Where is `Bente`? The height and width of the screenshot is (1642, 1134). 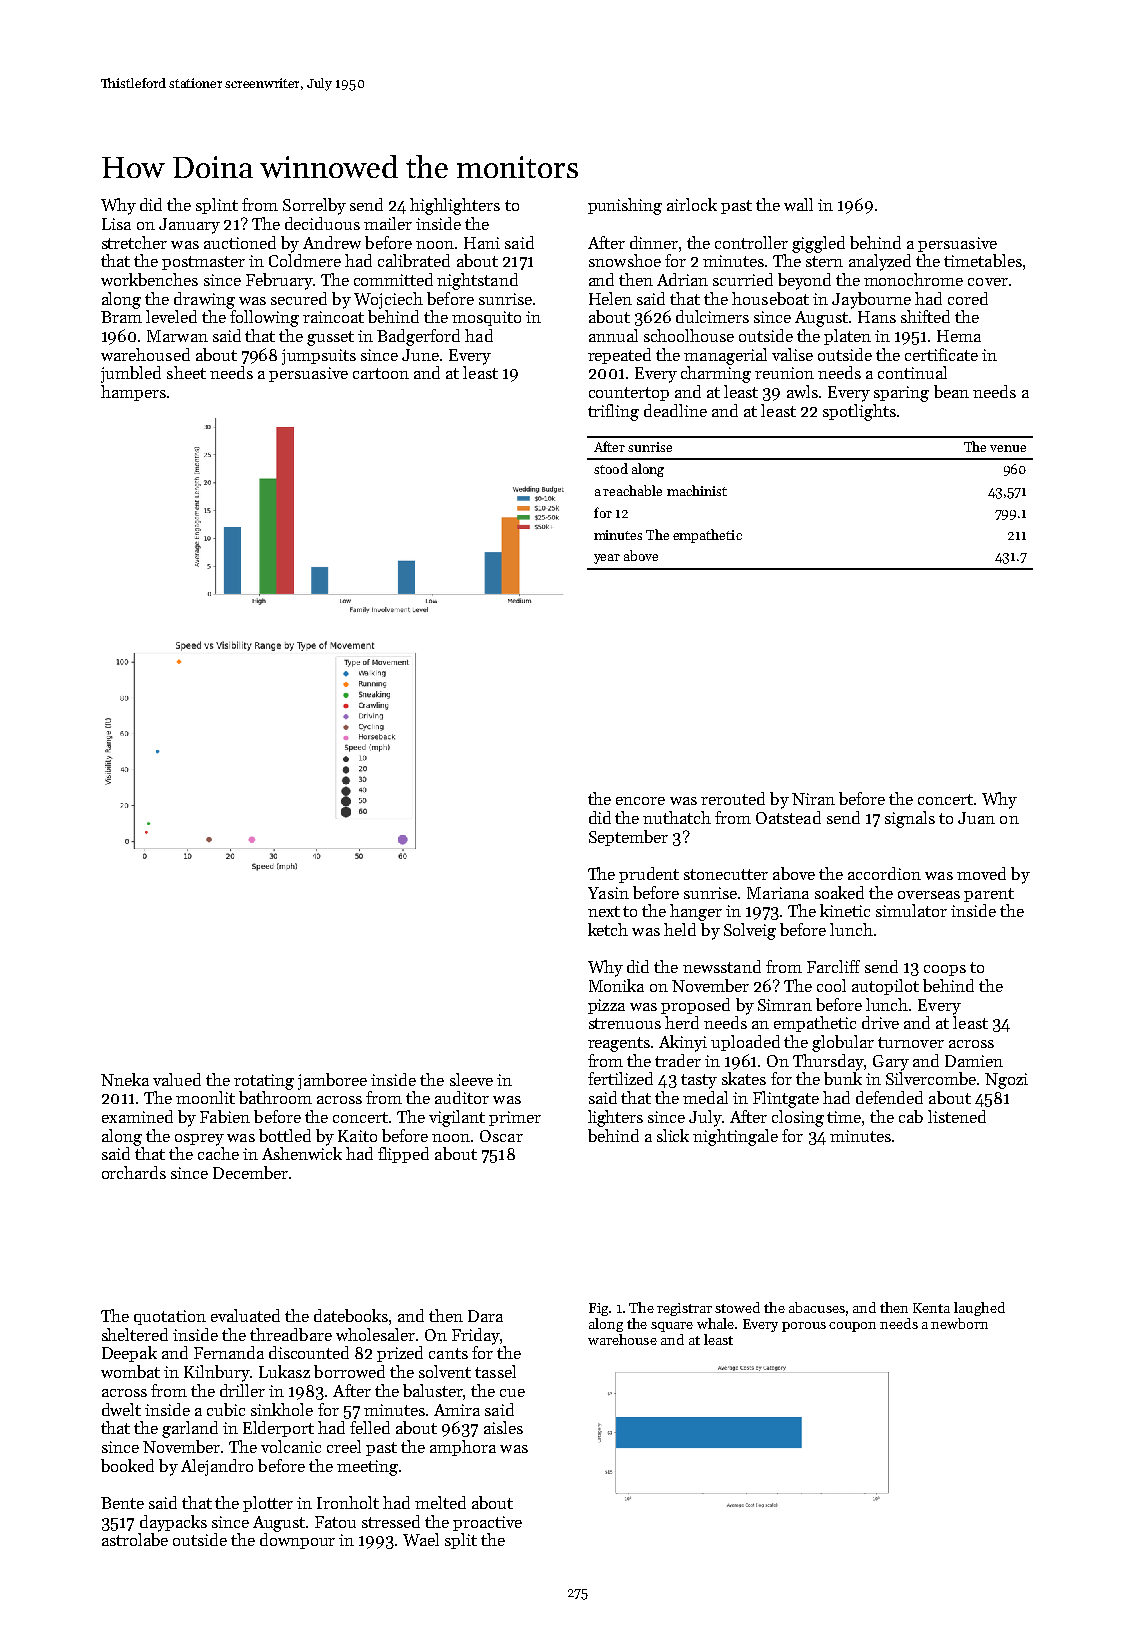
Bente is located at coordinates (122, 1503).
